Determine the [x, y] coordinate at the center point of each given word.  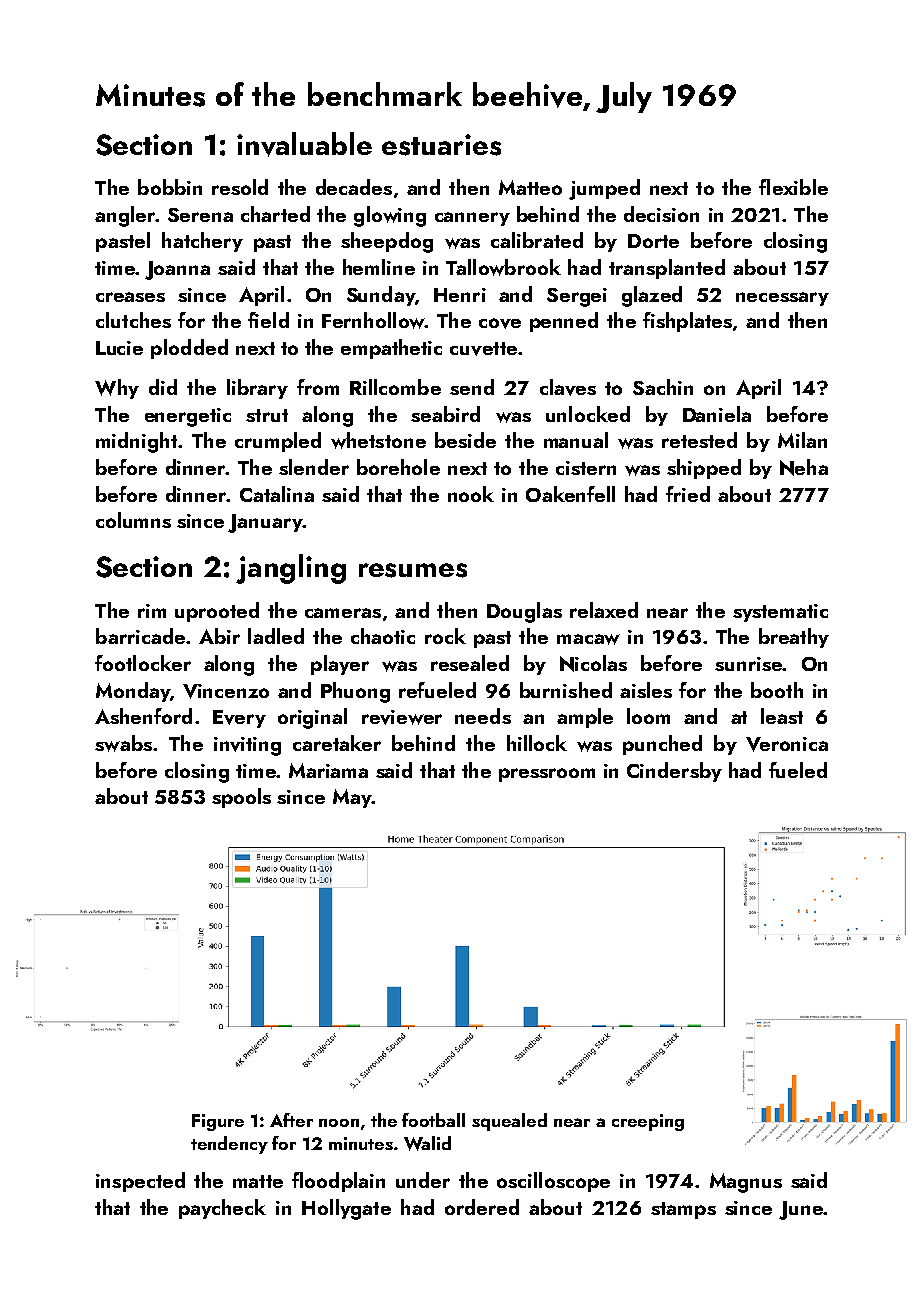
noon [339, 1123]
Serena [200, 215]
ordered [482, 1207]
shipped [704, 469]
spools [241, 798]
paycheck [222, 1209]
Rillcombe [395, 387]
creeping [648, 1122]
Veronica [787, 744]
